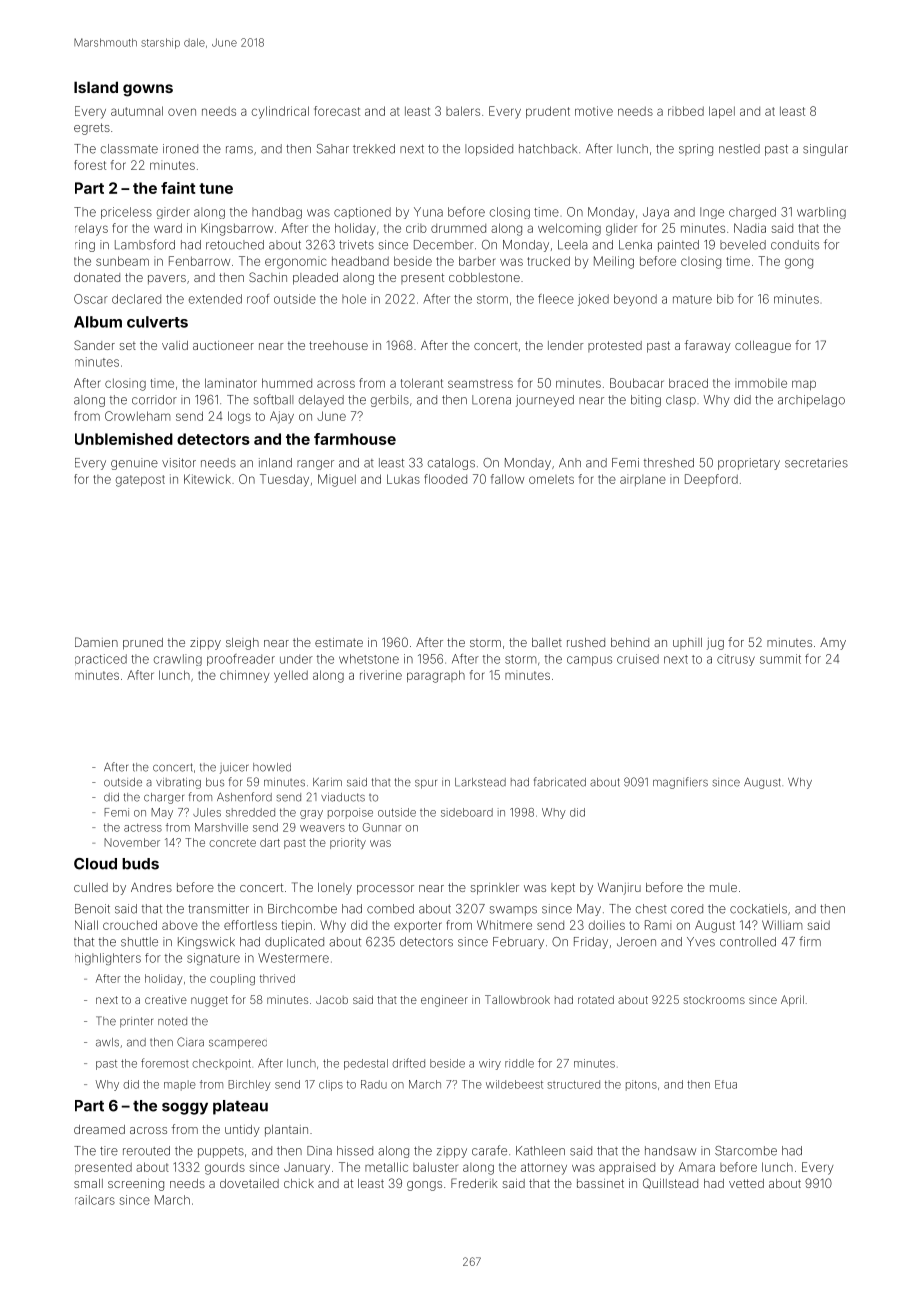  I want to click on citrusy, so click(736, 660).
